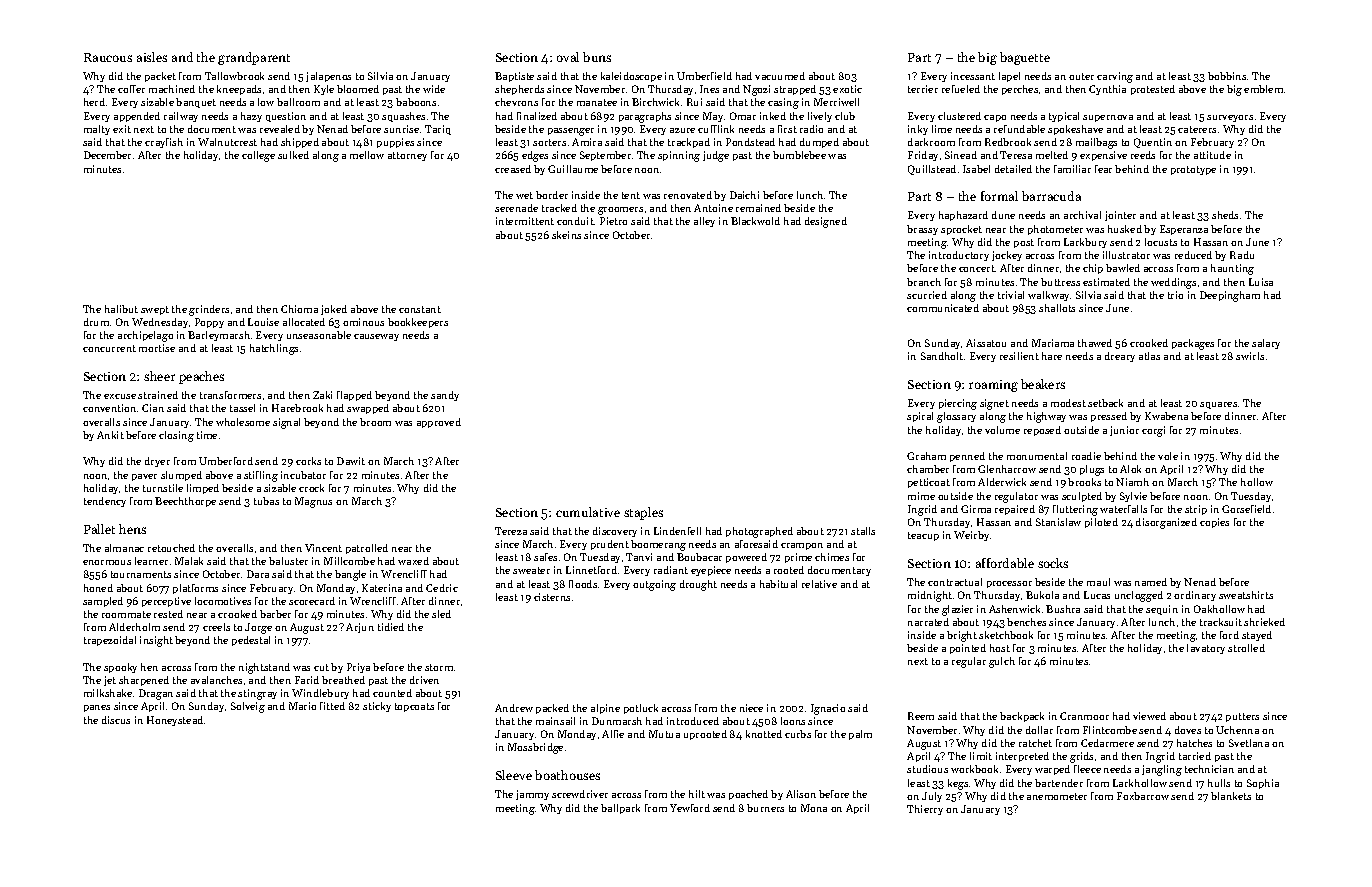  I want to click on squares, so click(1218, 405).
